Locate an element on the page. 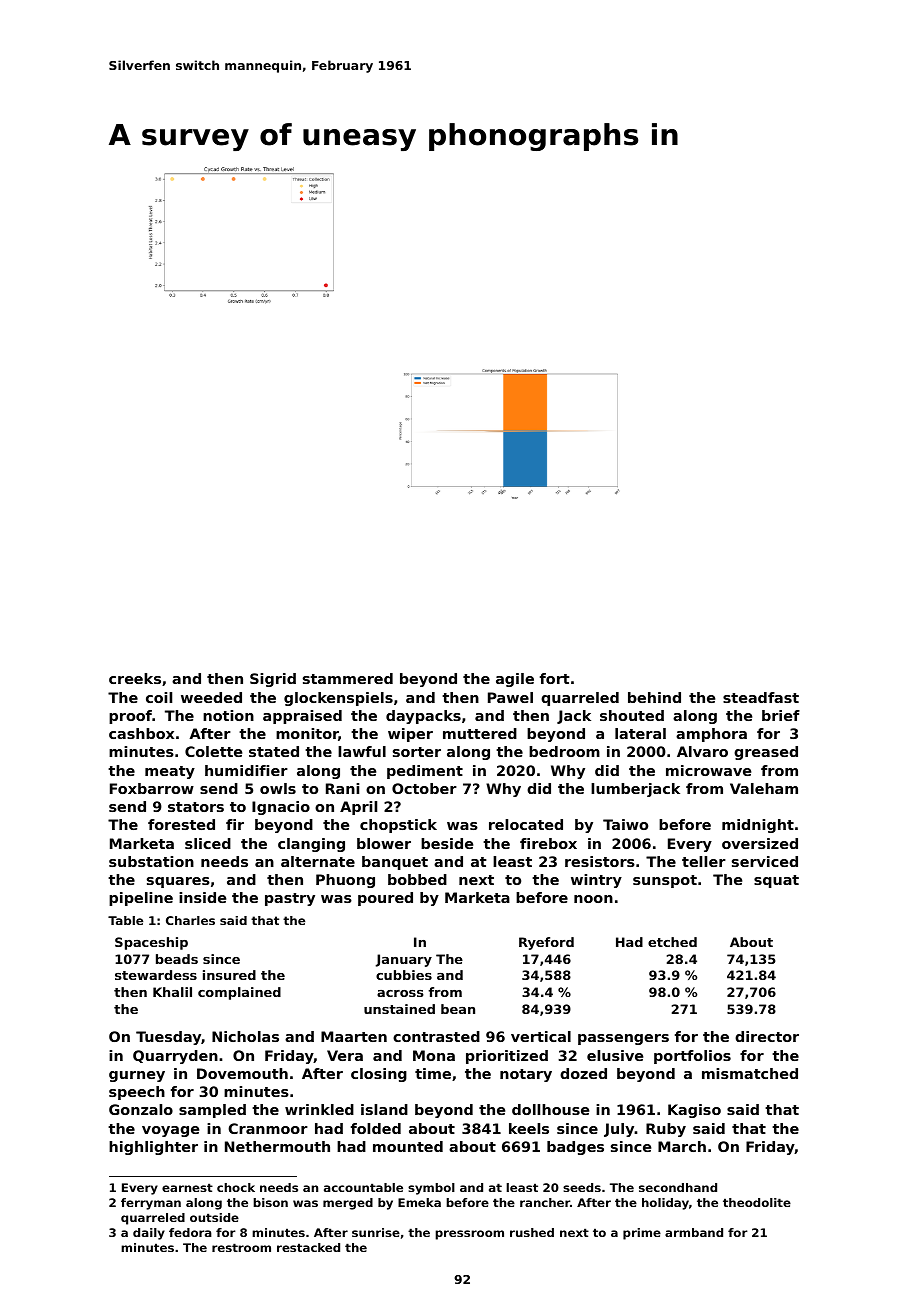 The image size is (908, 1316). etched is located at coordinates (672, 942).
